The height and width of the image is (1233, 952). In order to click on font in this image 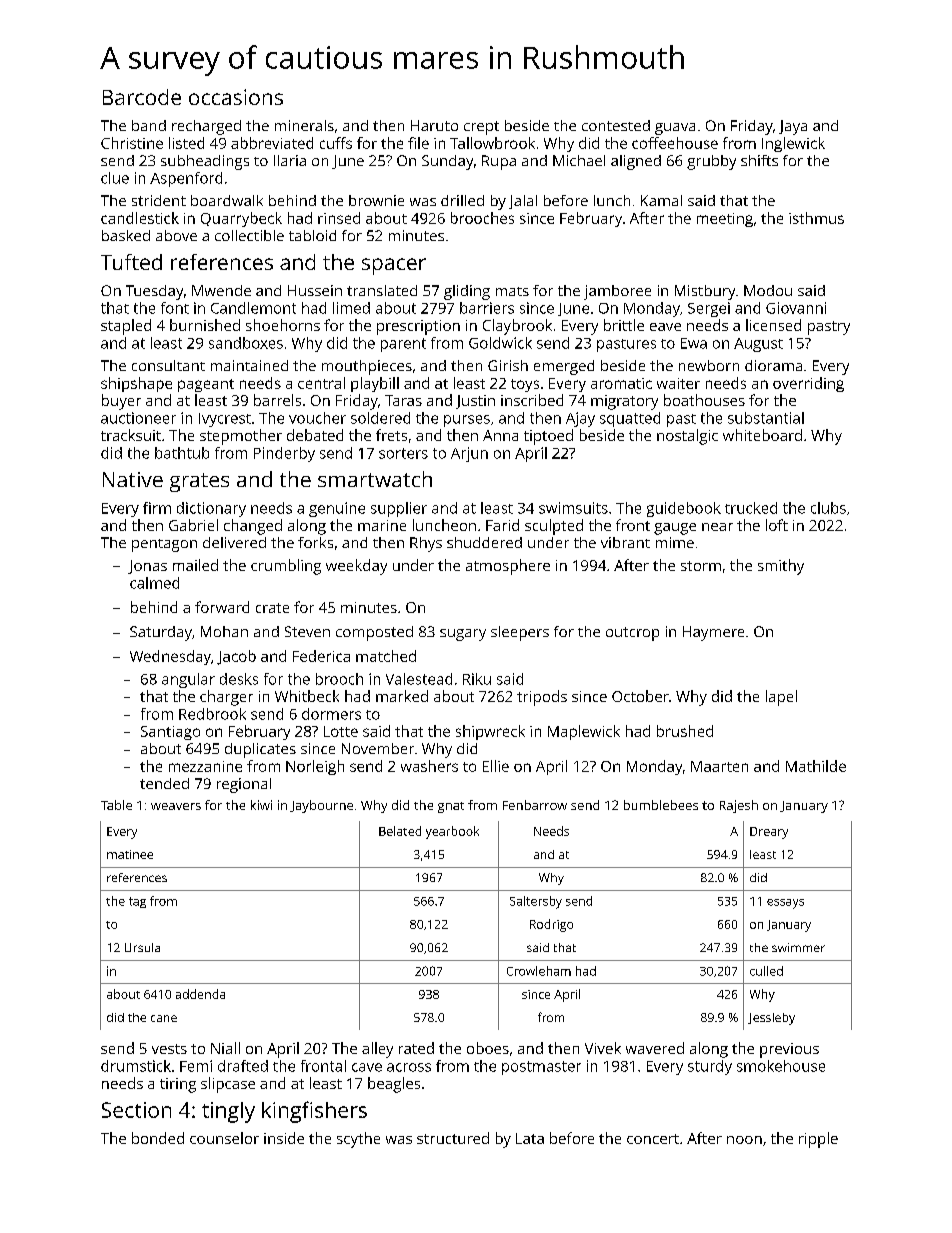, I will do `click(175, 308)`.
